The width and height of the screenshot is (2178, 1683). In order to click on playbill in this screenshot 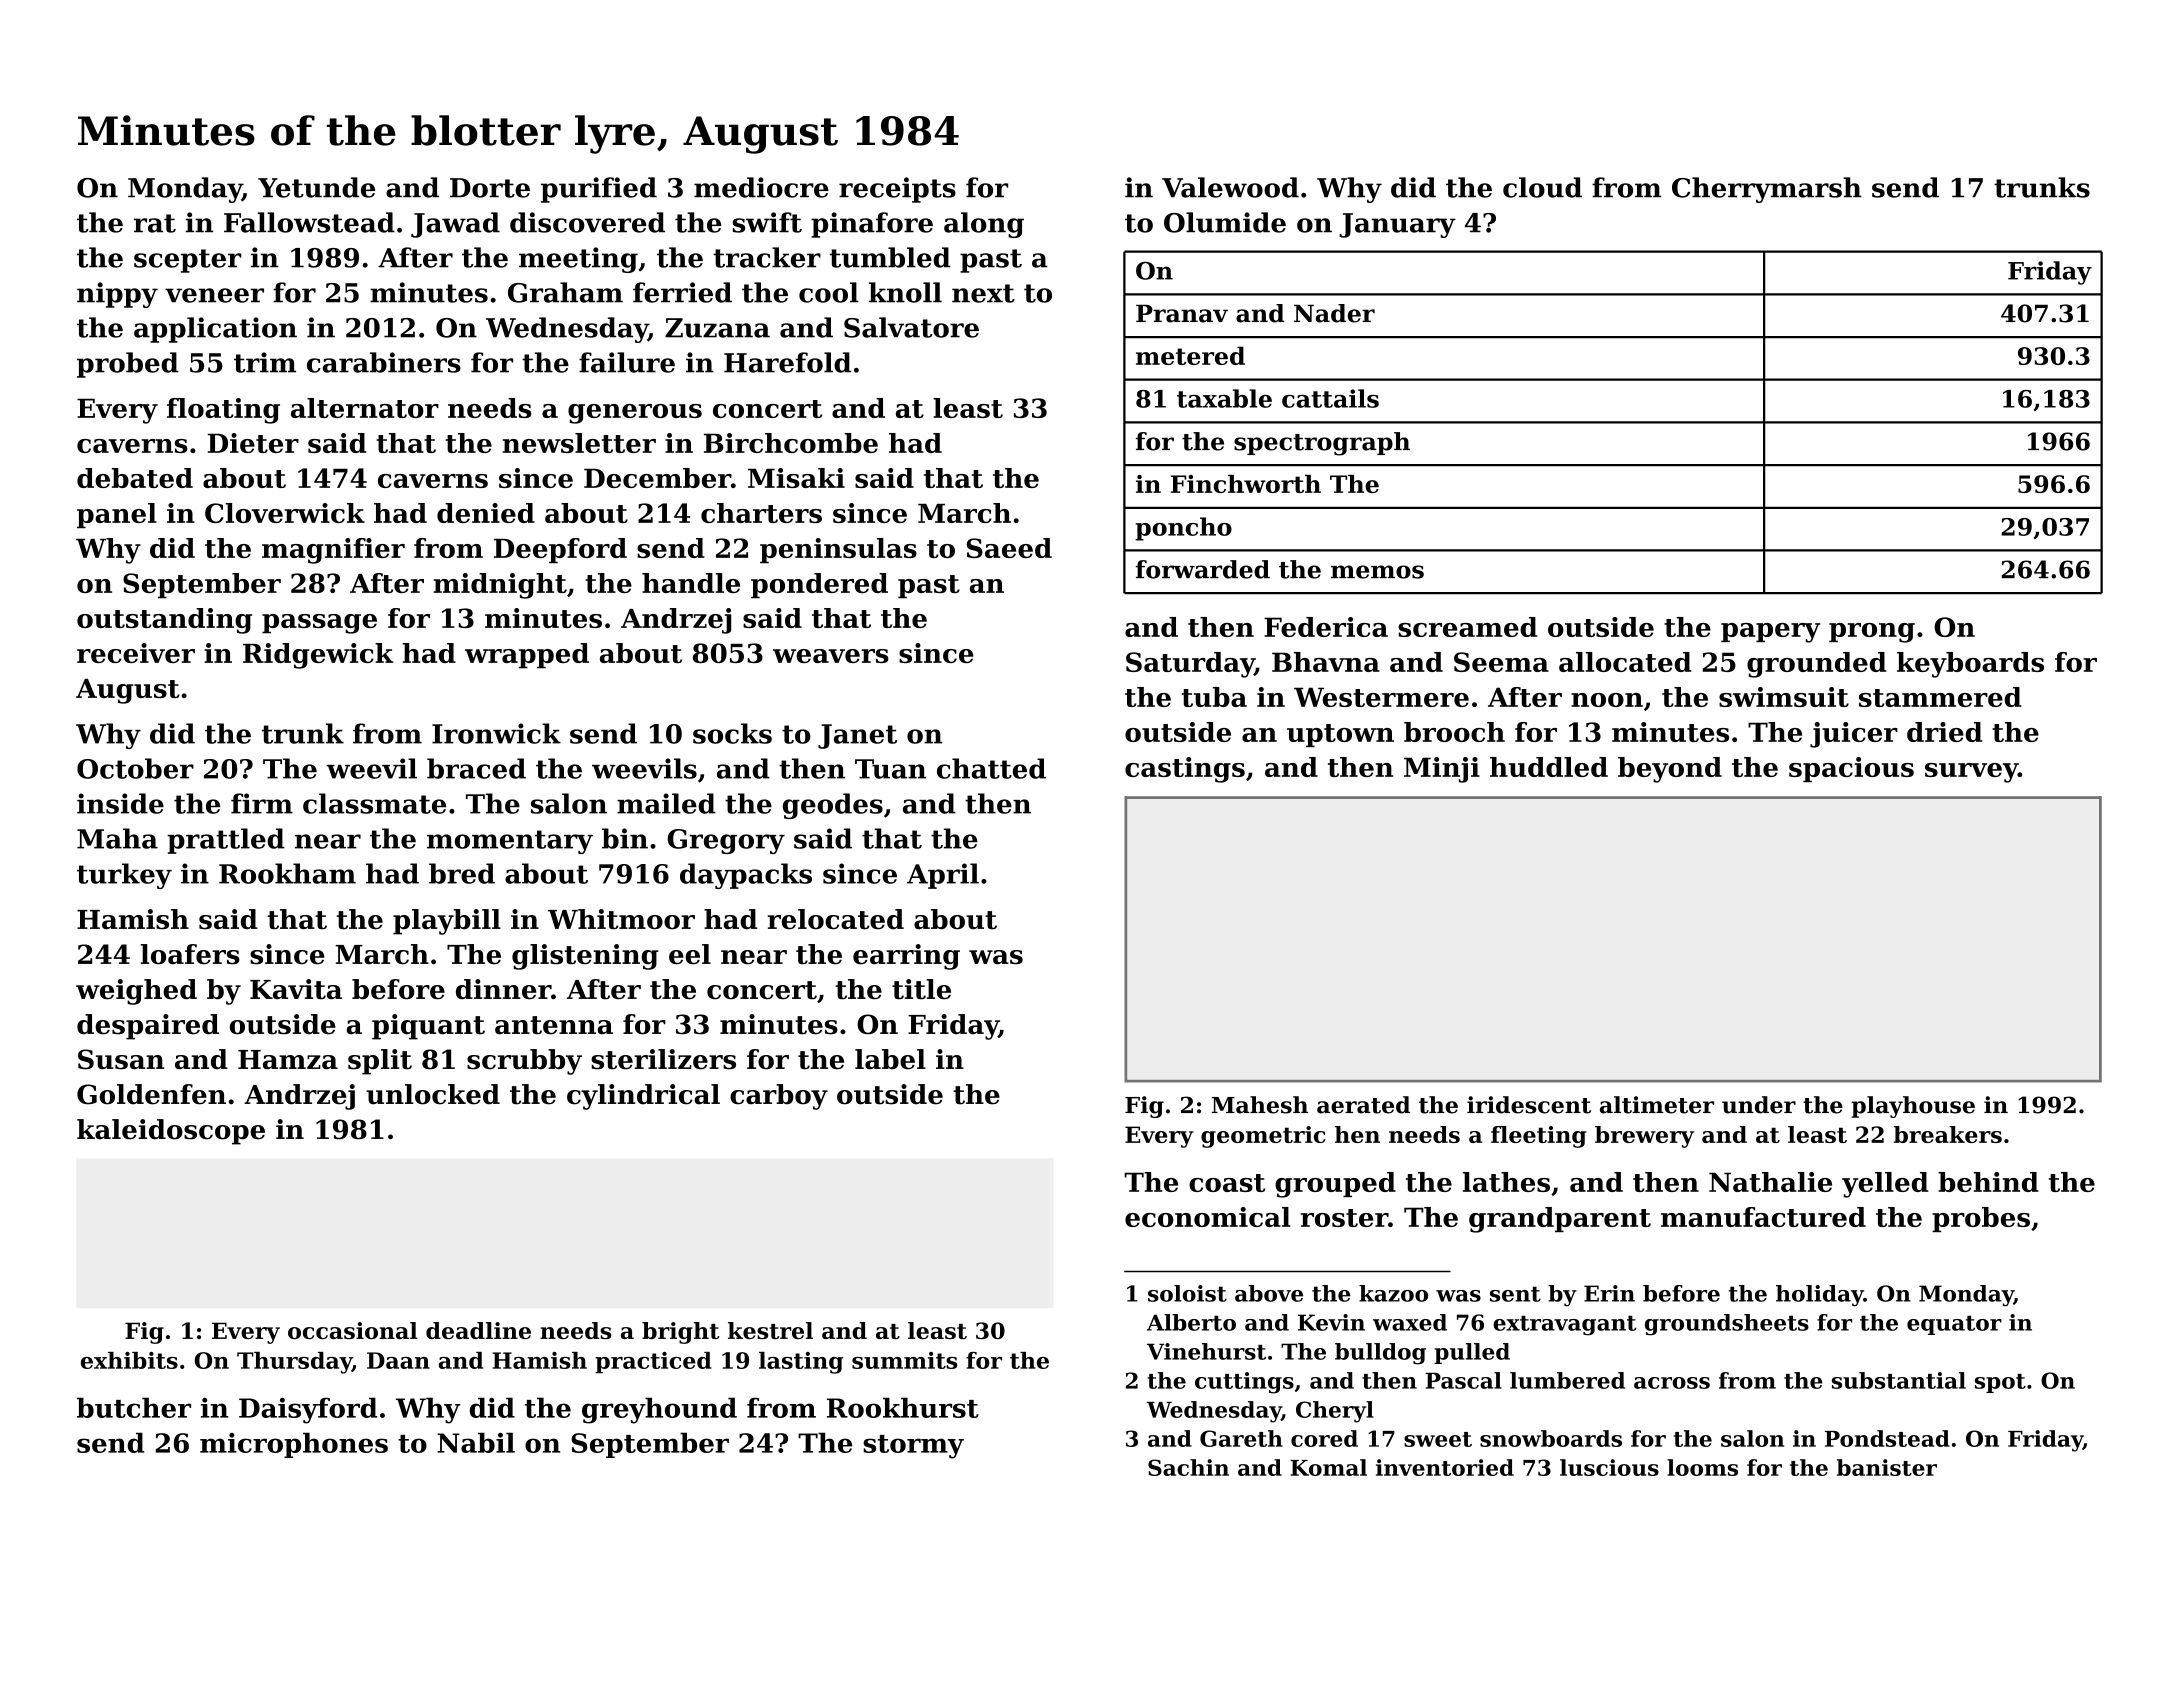, I will do `click(447, 922)`.
